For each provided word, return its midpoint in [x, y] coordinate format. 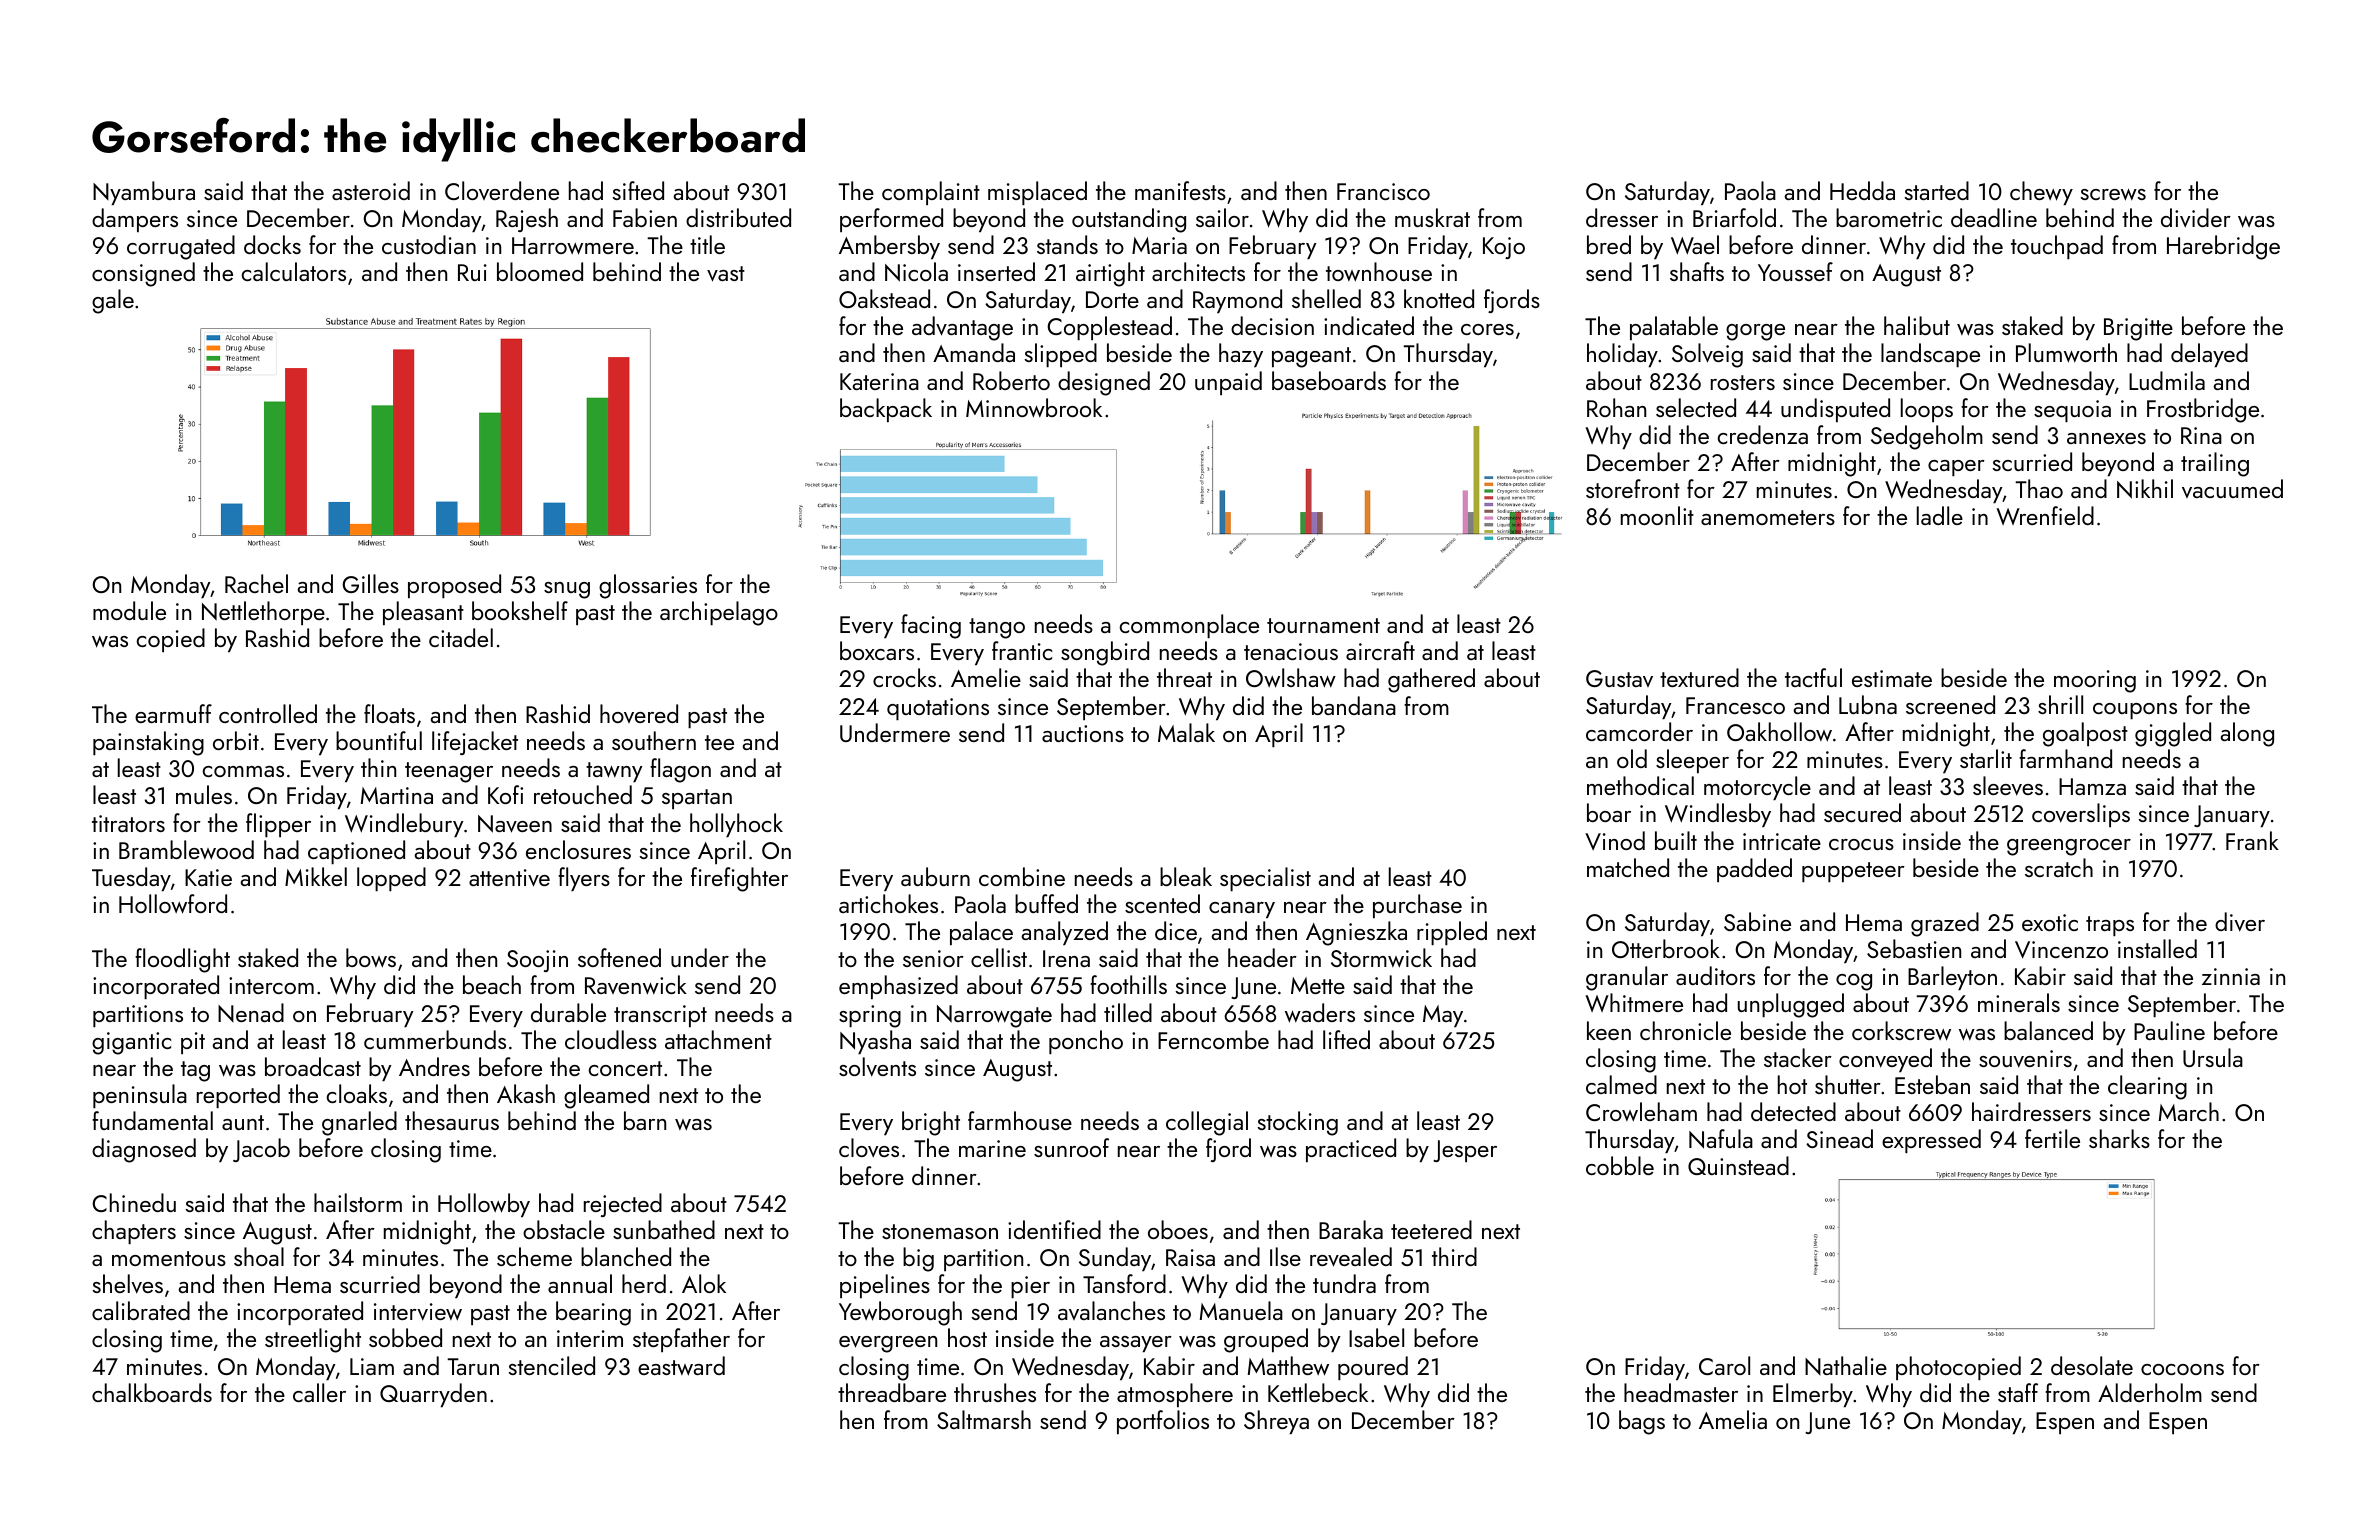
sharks [2119, 1138]
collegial [1207, 1123]
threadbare [892, 1392]
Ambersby [889, 247]
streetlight [313, 1340]
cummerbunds [435, 1039]
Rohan [1616, 407]
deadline [1994, 217]
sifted [638, 190]
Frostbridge [2203, 410]
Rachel [256, 583]
